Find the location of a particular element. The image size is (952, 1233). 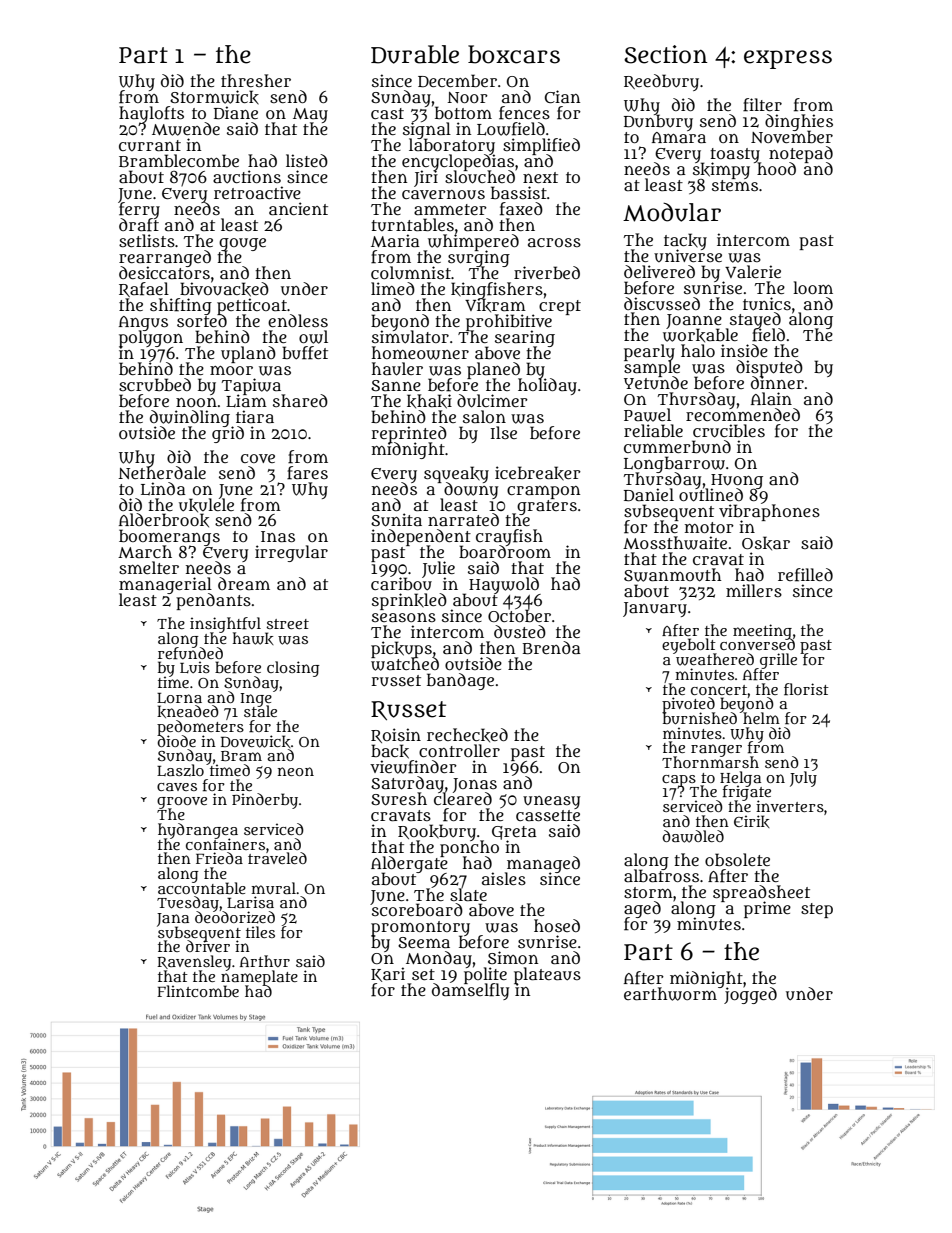

Ilse is located at coordinates (504, 432).
